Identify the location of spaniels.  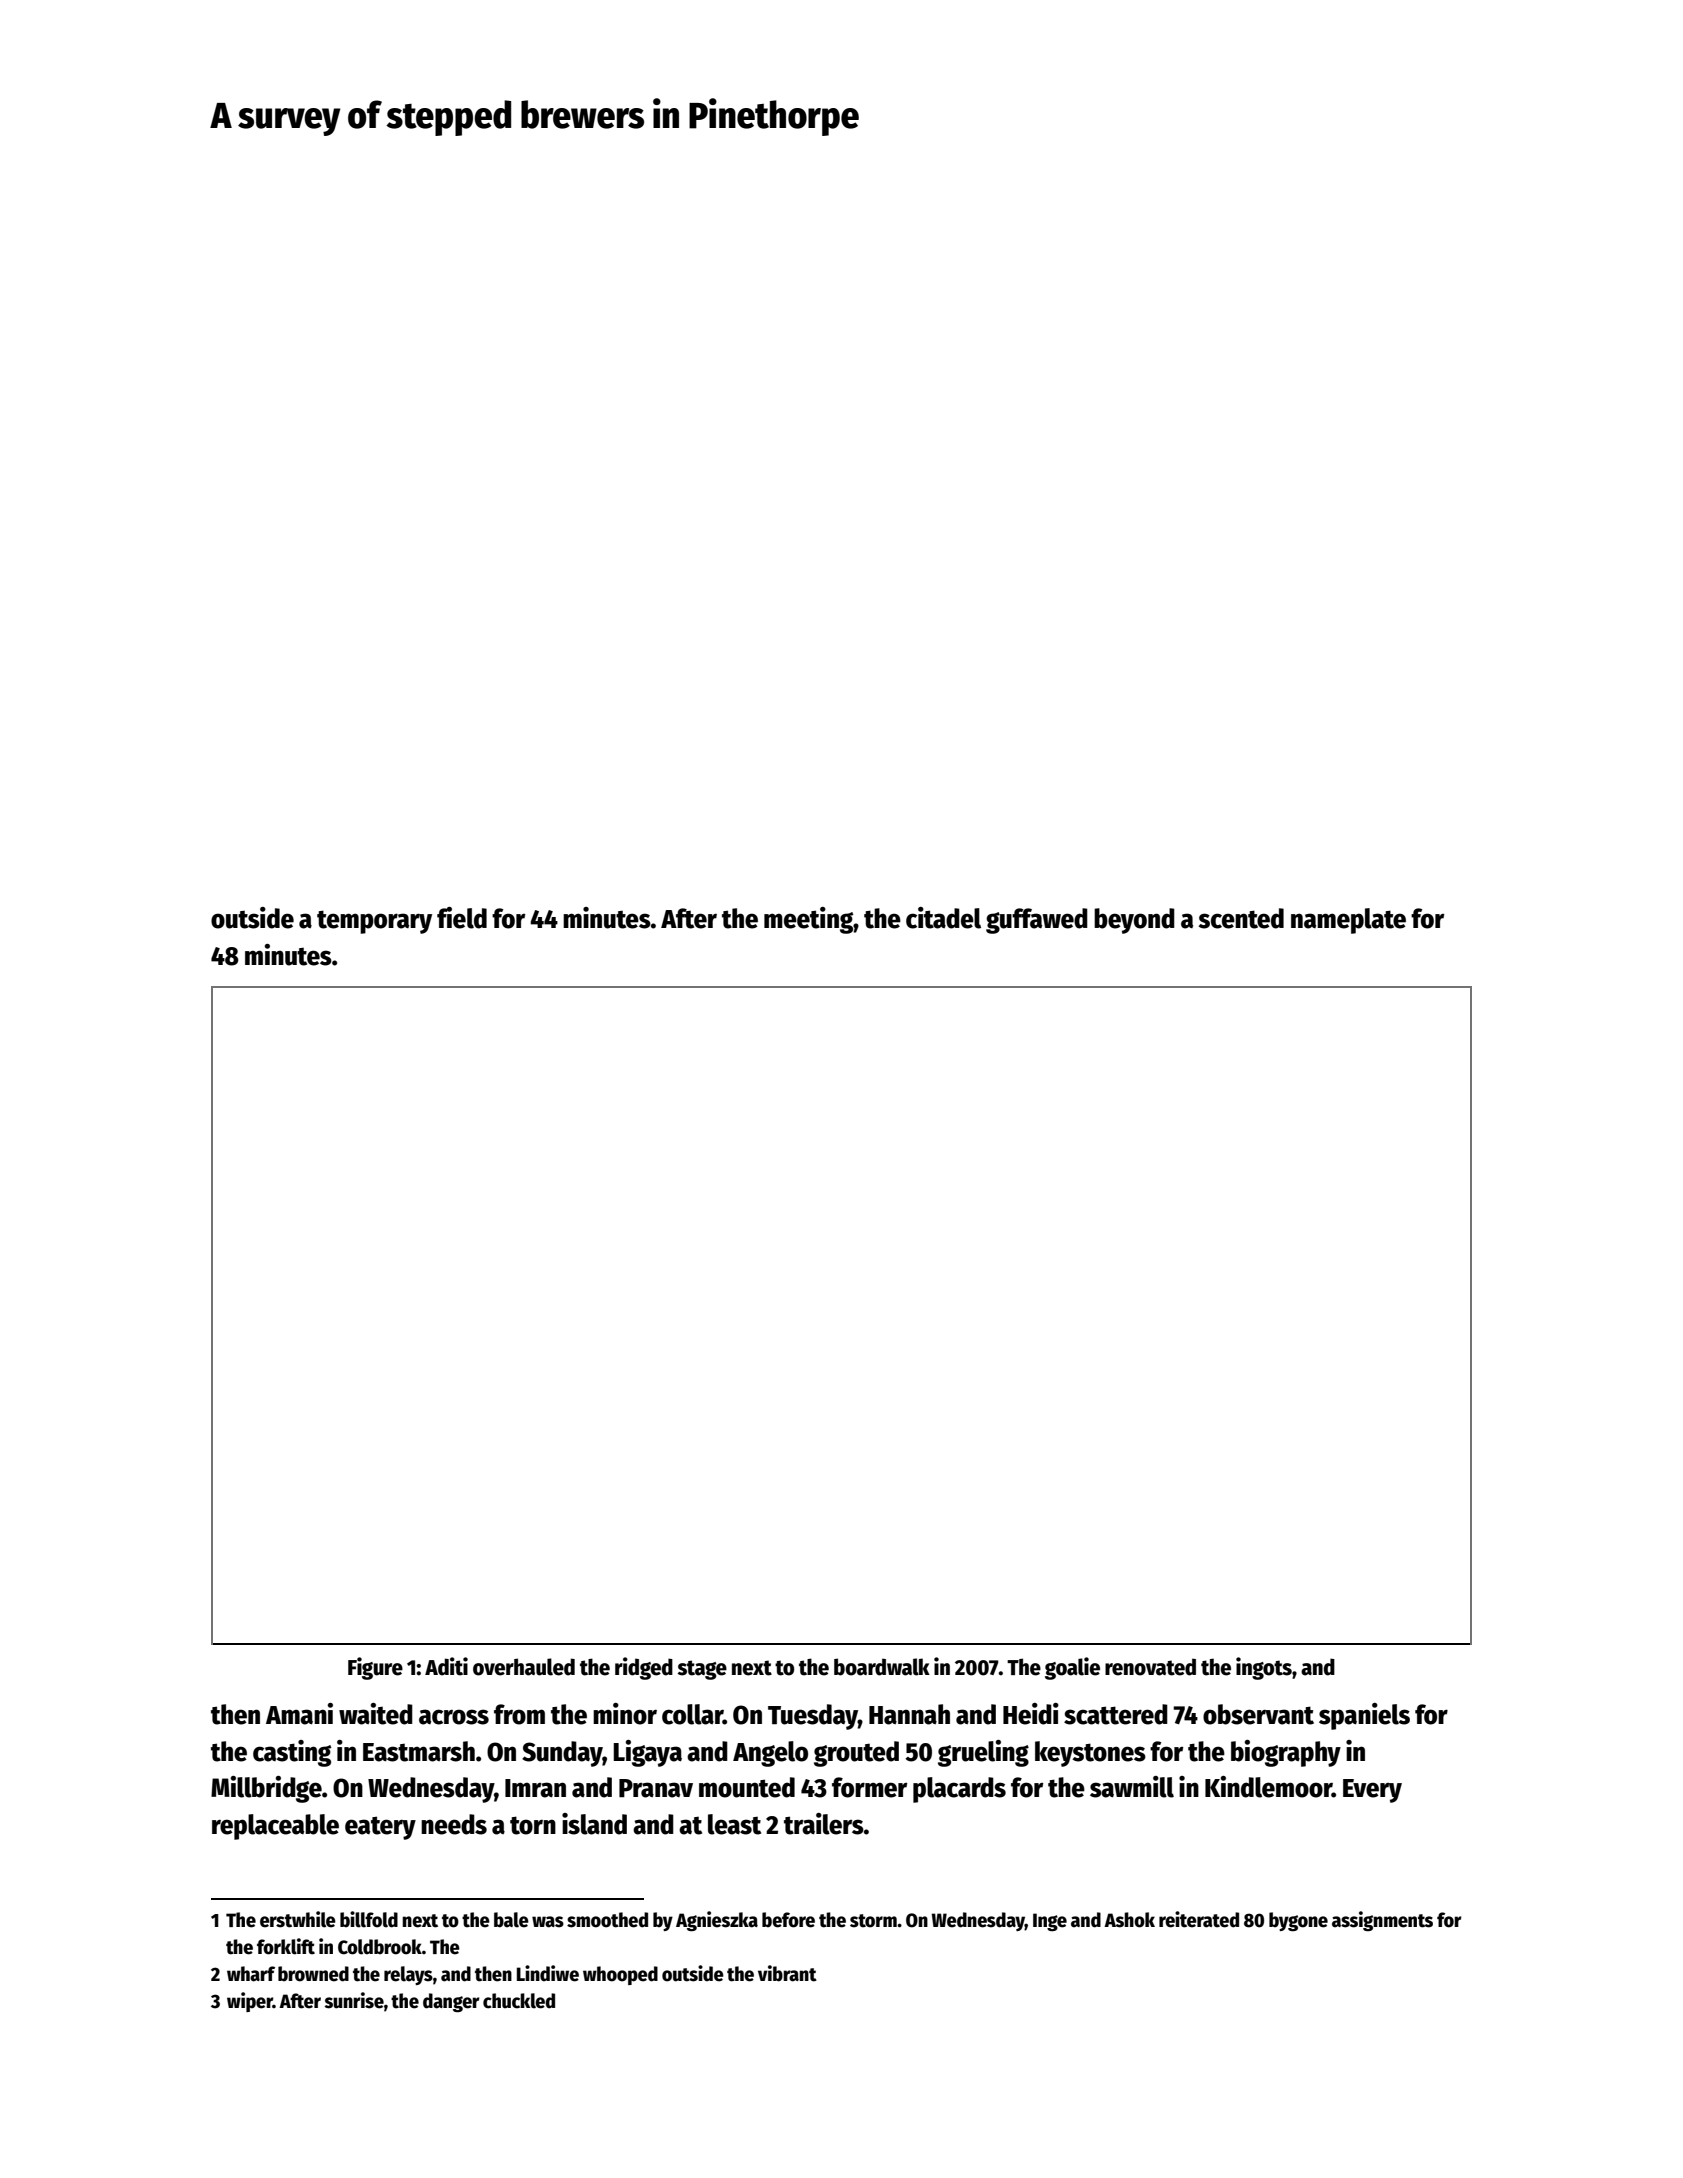
(1364, 1716).
